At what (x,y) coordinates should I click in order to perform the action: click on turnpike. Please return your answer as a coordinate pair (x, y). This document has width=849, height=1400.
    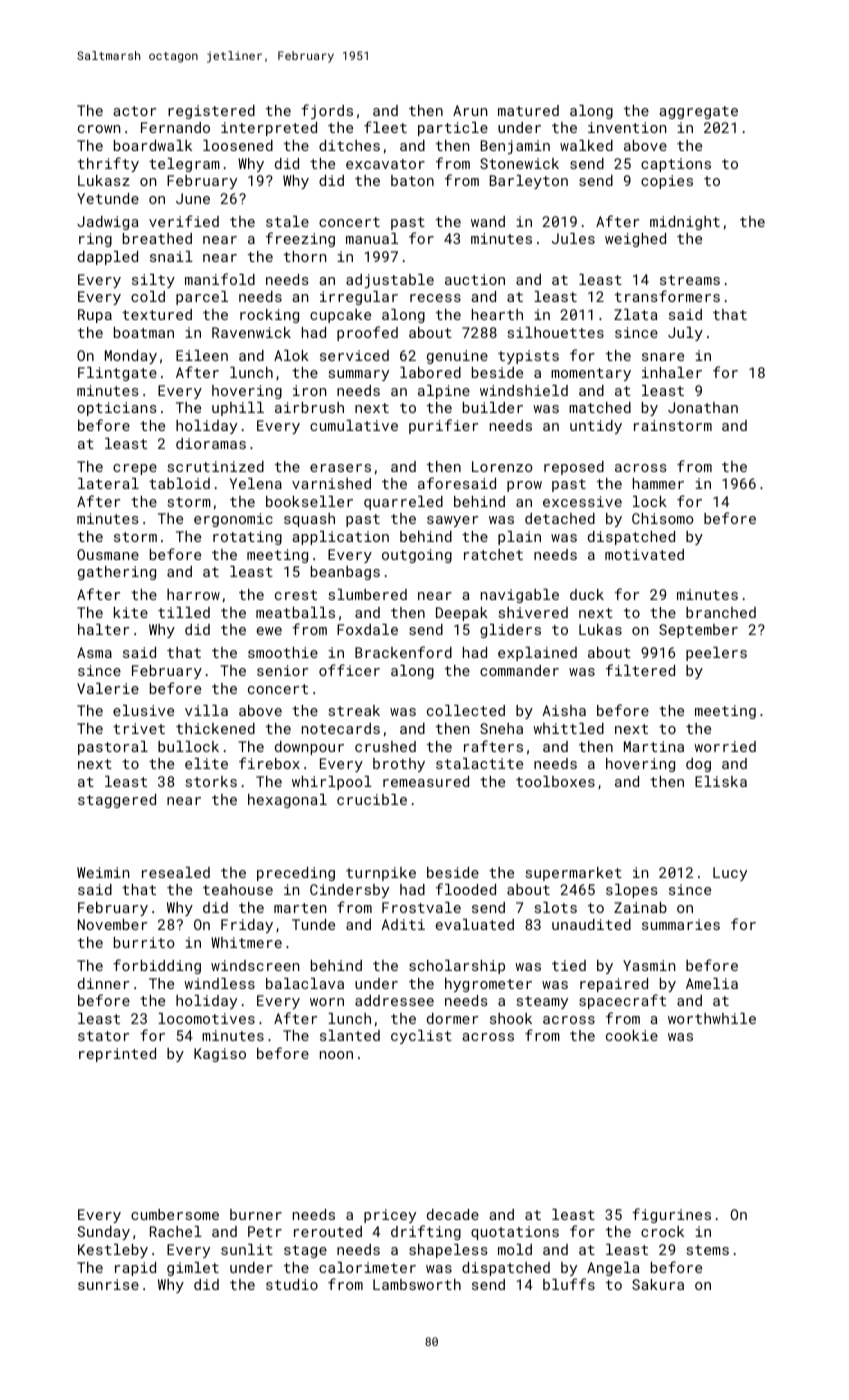
    Looking at the image, I should click on (381, 874).
